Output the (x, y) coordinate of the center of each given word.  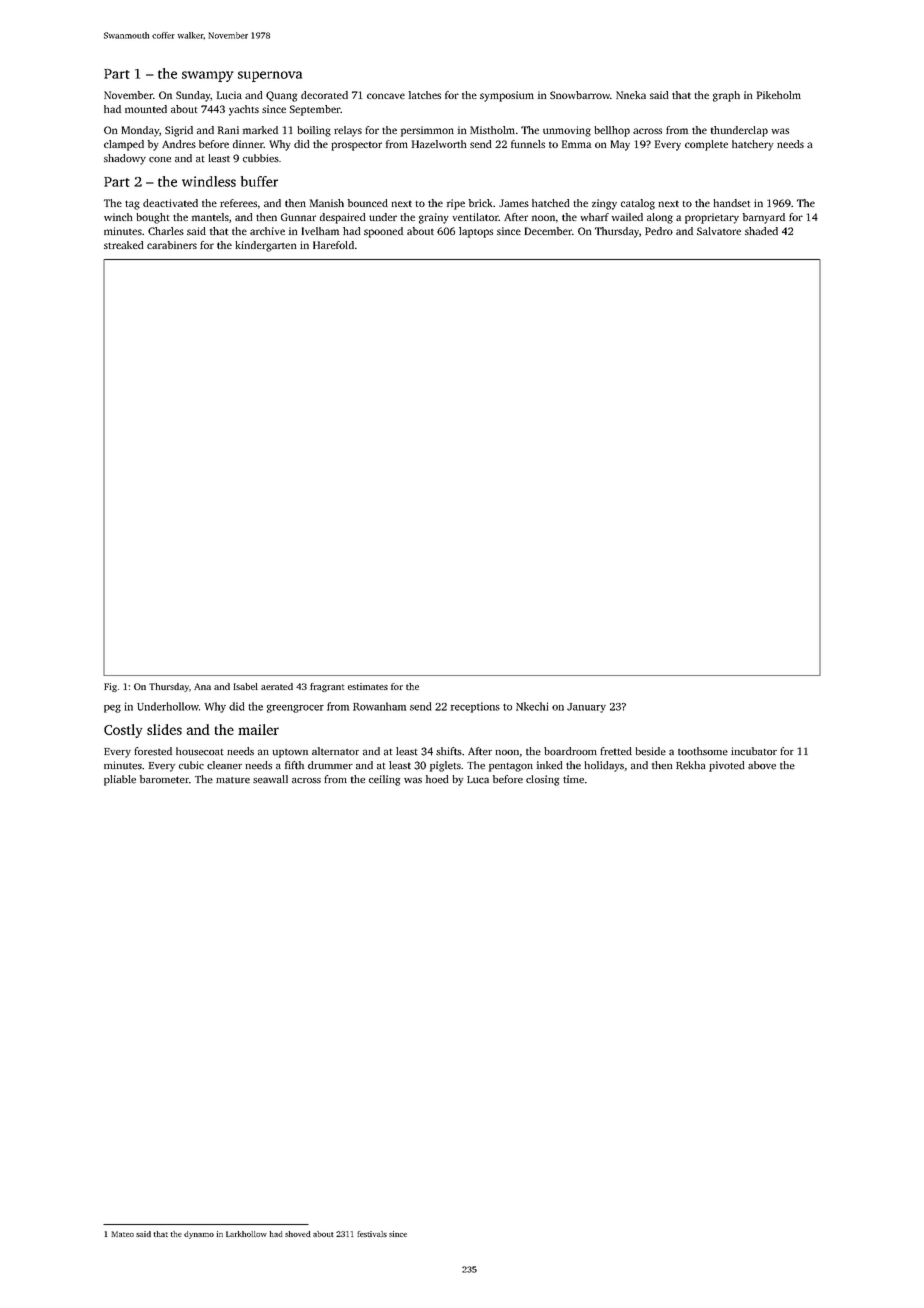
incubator (754, 751)
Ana (202, 686)
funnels (528, 144)
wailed (627, 217)
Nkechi (532, 706)
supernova (270, 76)
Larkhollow (246, 1234)
